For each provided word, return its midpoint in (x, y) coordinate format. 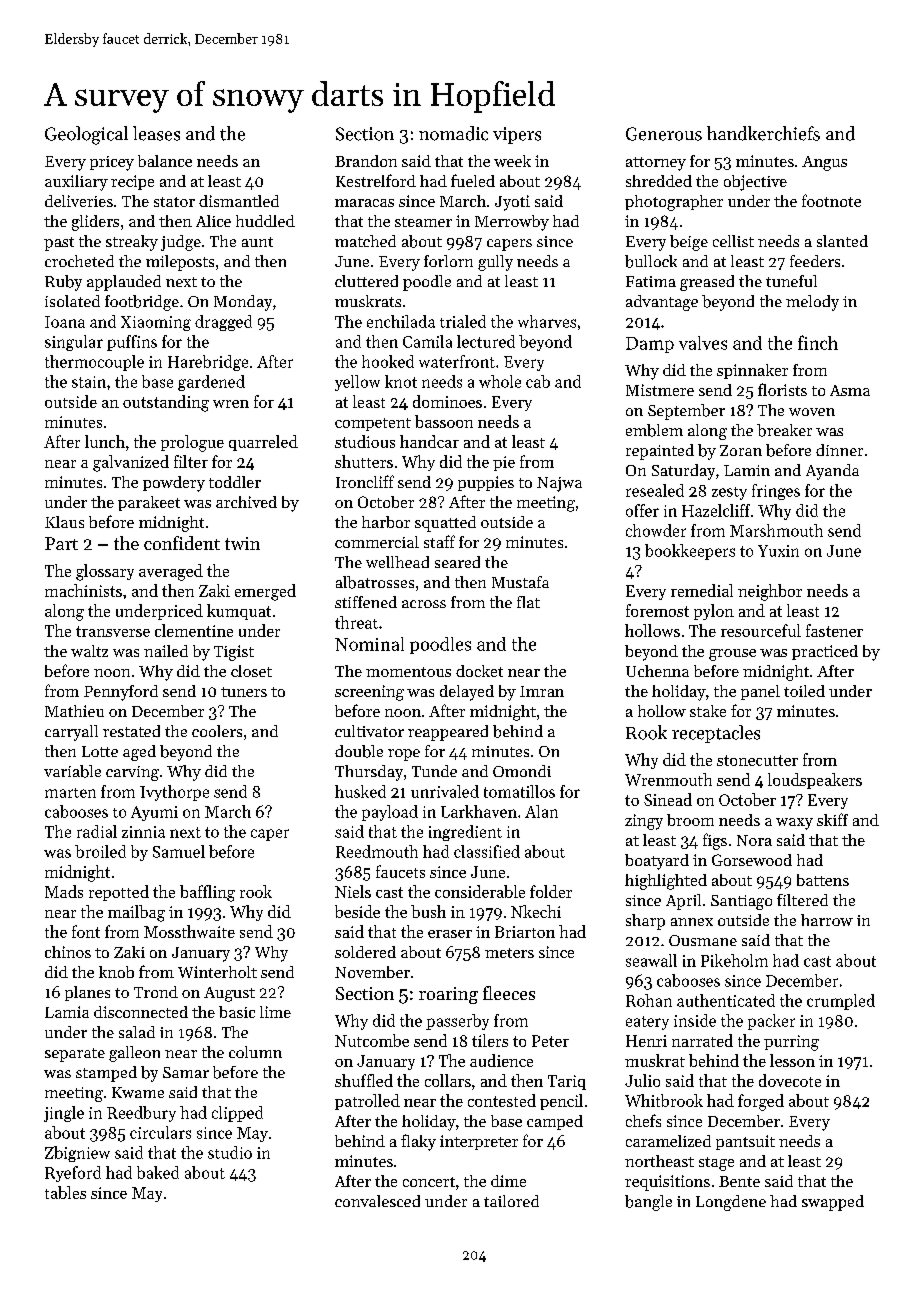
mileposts (180, 263)
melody (812, 303)
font (86, 931)
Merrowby (512, 223)
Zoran (741, 450)
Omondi (522, 771)
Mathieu (74, 711)
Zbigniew (77, 1154)
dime (508, 1181)
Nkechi (536, 911)
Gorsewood (752, 860)
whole (500, 381)
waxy (794, 824)
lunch (105, 441)
